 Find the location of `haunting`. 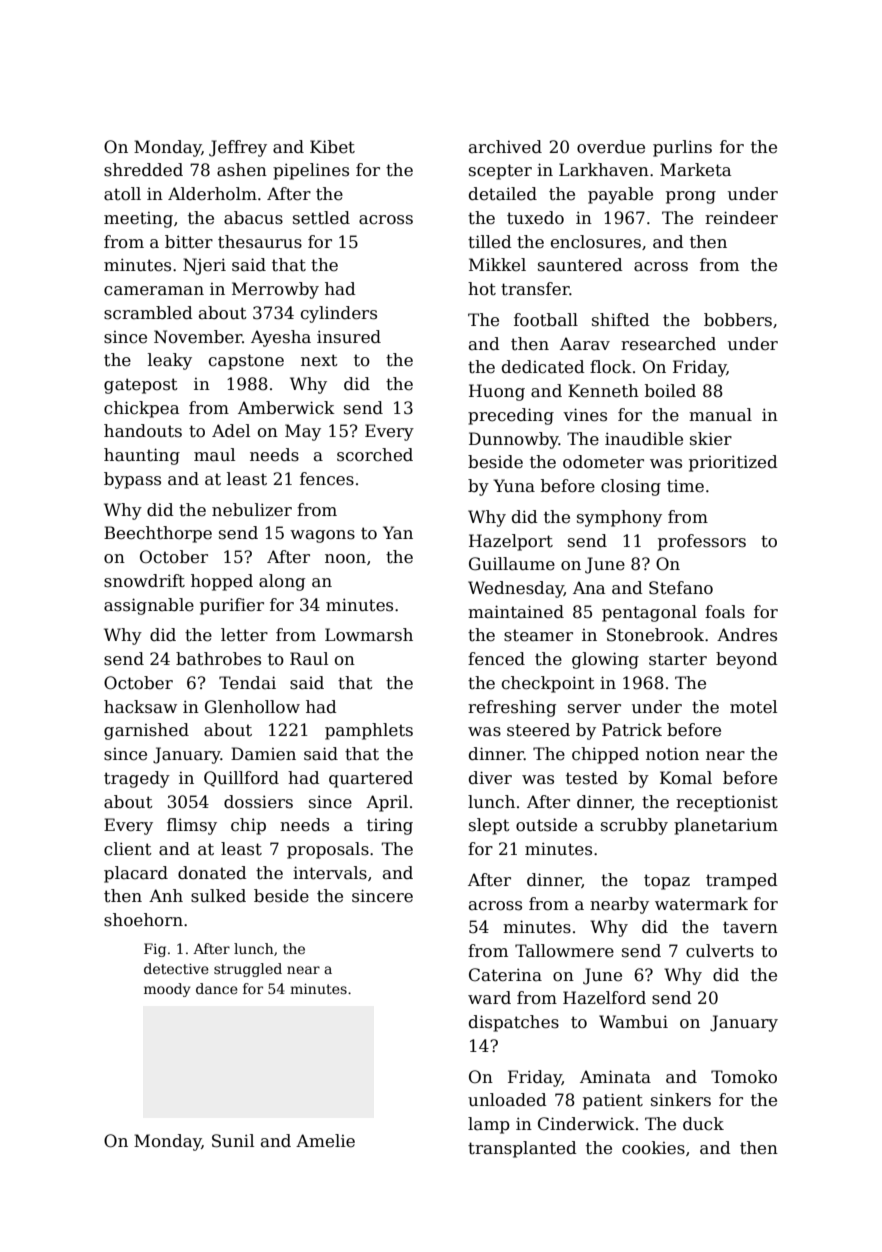

haunting is located at coordinates (142, 456).
